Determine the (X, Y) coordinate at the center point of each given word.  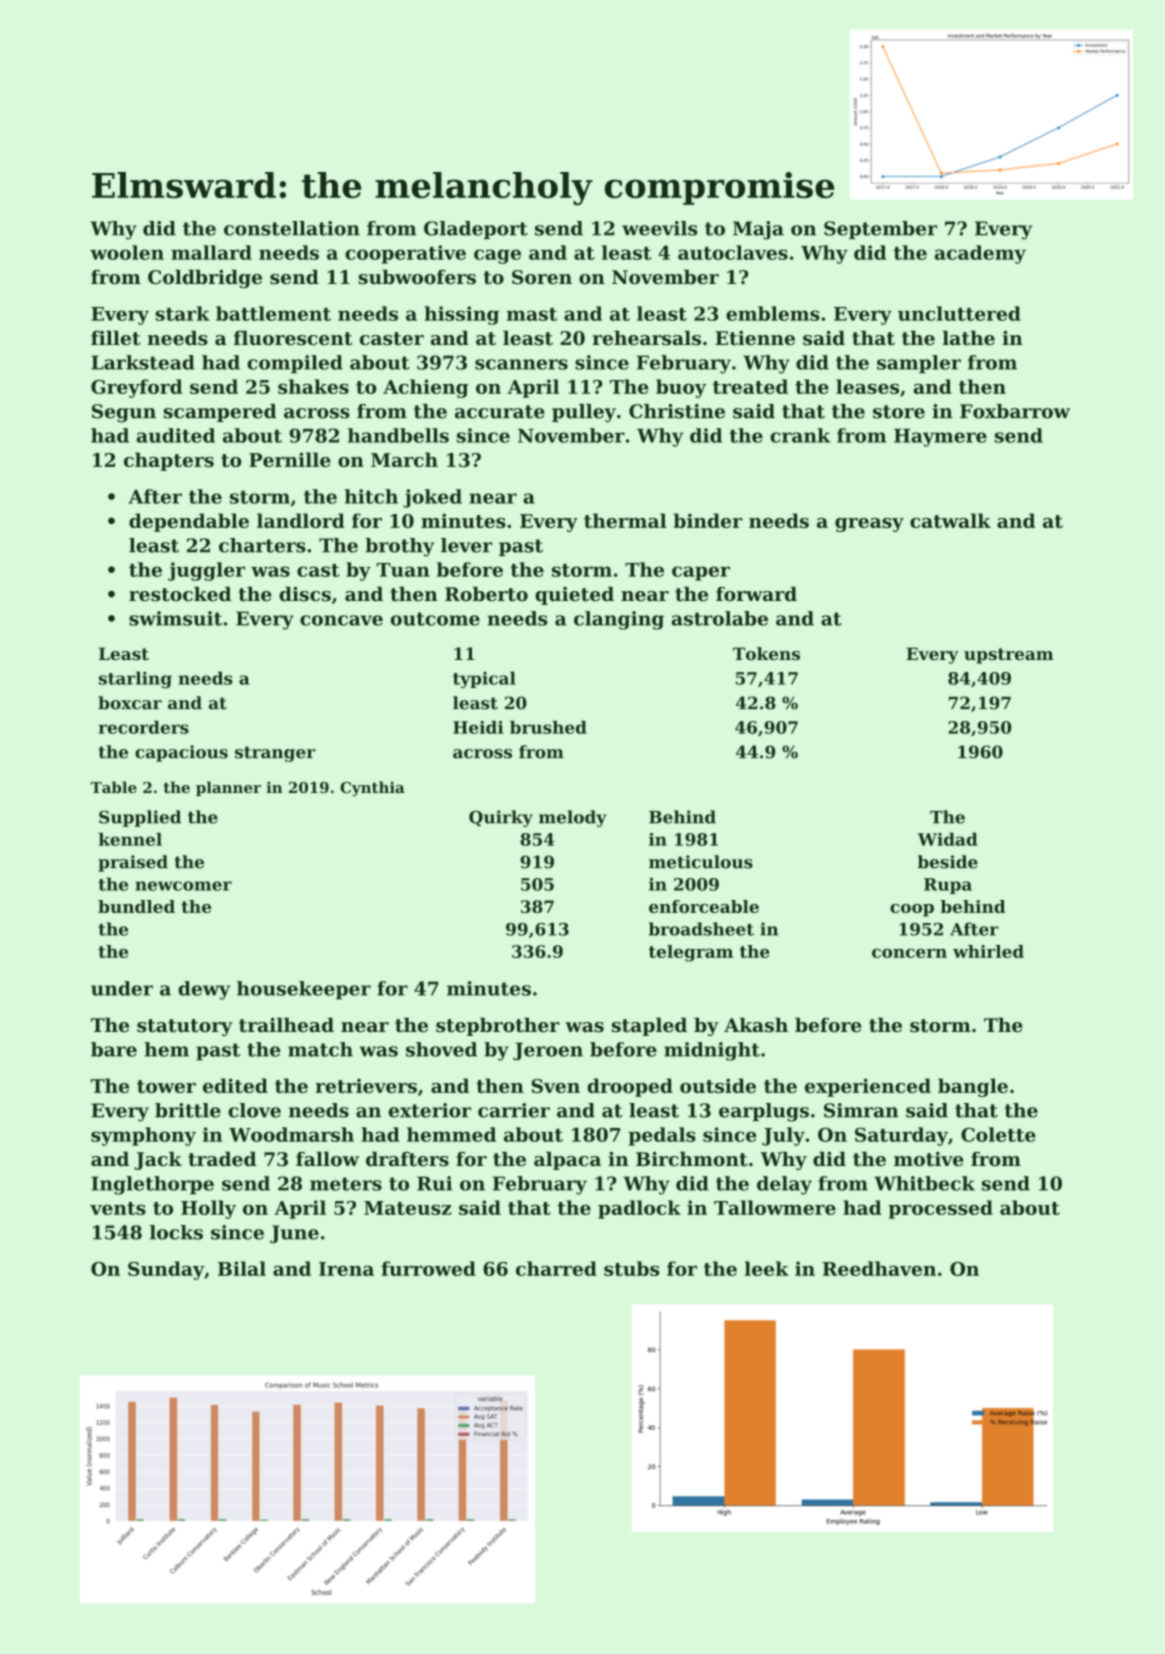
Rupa (948, 886)
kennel (130, 839)
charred (556, 1268)
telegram (691, 953)
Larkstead (143, 362)
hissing (461, 315)
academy (980, 254)
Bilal (242, 1268)
